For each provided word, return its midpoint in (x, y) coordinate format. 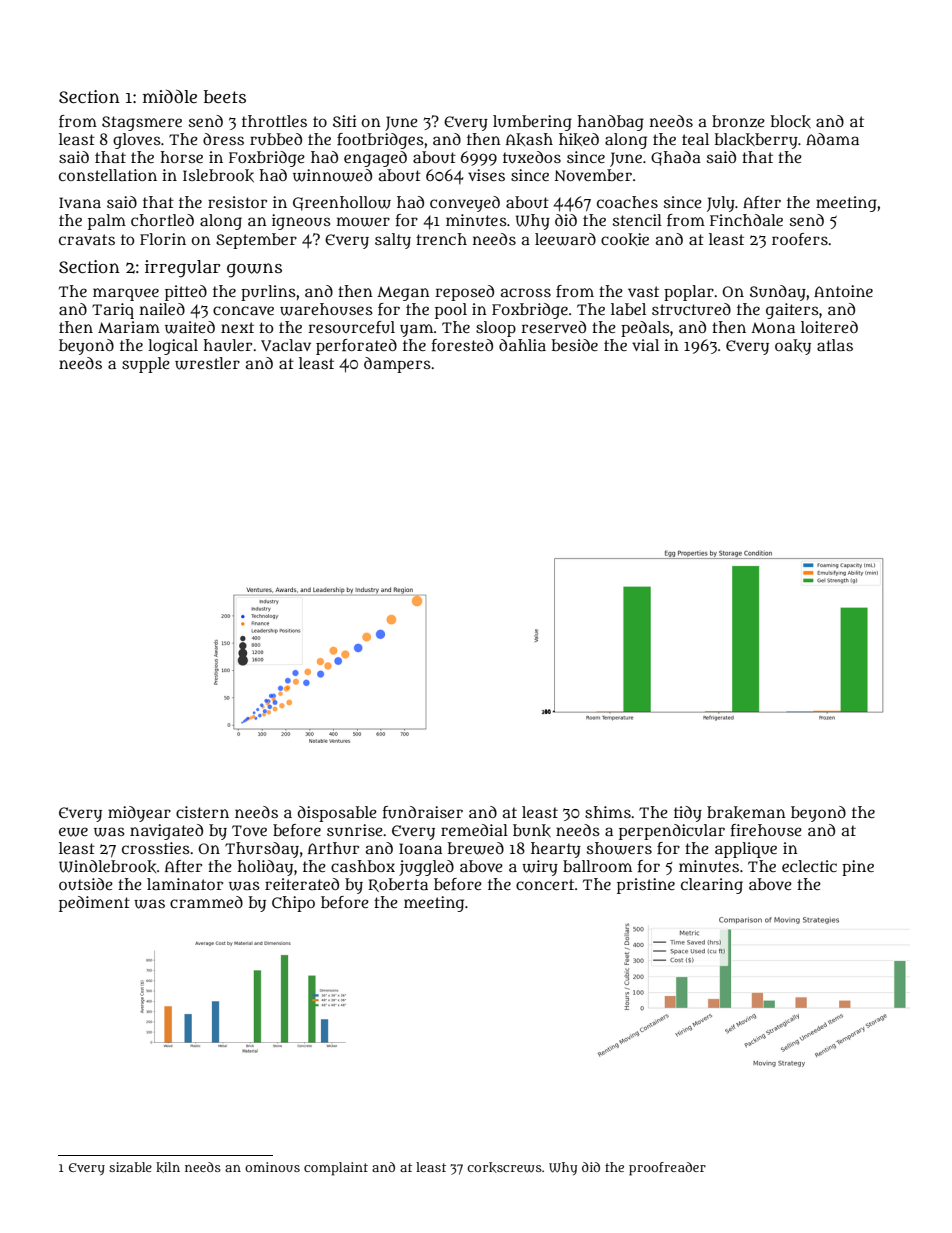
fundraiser (423, 812)
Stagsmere (142, 123)
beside (575, 345)
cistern (202, 812)
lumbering (532, 123)
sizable (130, 1167)
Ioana (420, 848)
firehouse (766, 830)
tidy (688, 814)
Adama (832, 139)
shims (608, 812)
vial (645, 345)
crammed (206, 902)
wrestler (207, 363)
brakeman (746, 812)
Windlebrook (107, 866)
